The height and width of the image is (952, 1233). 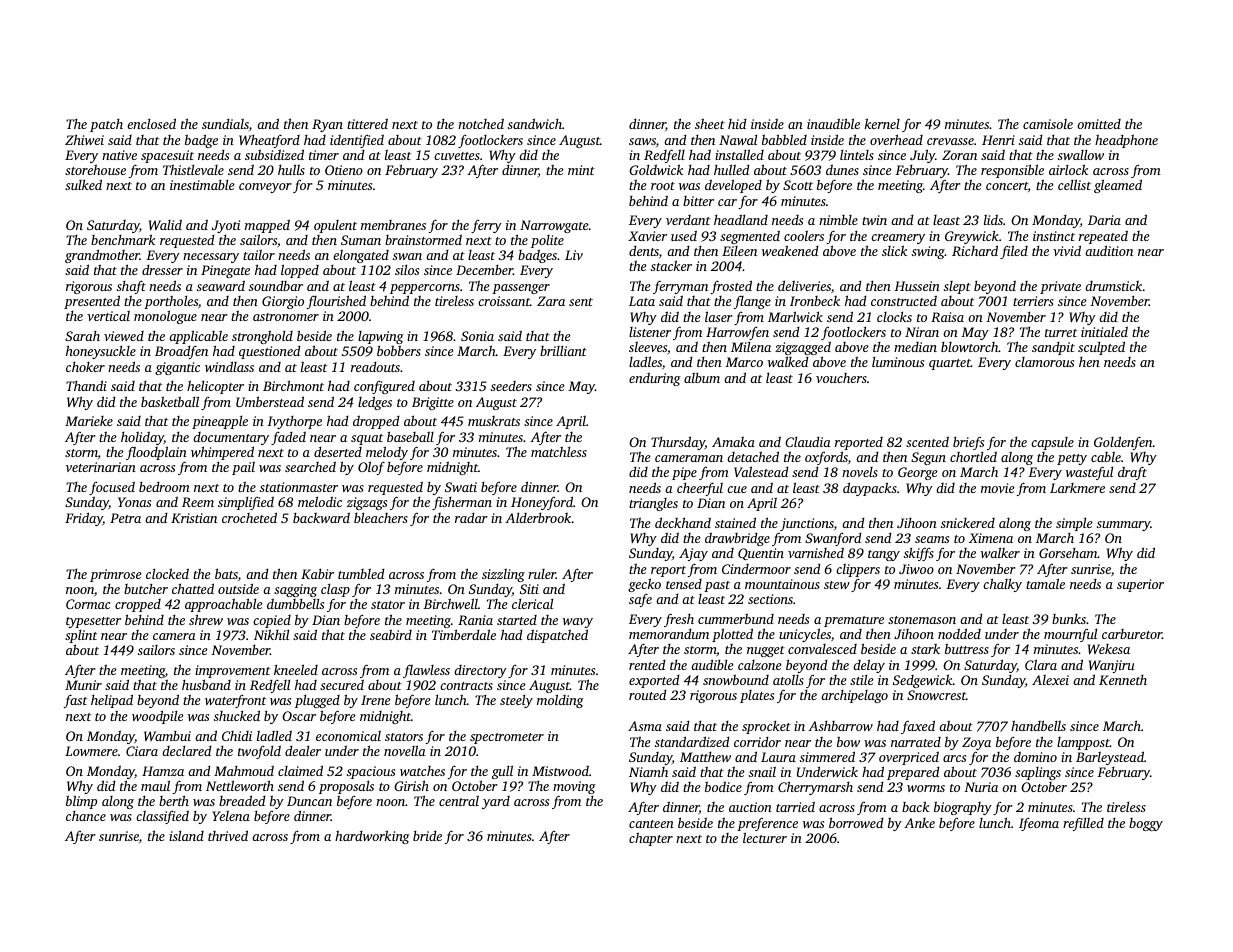 I want to click on bleachers, so click(x=381, y=517).
